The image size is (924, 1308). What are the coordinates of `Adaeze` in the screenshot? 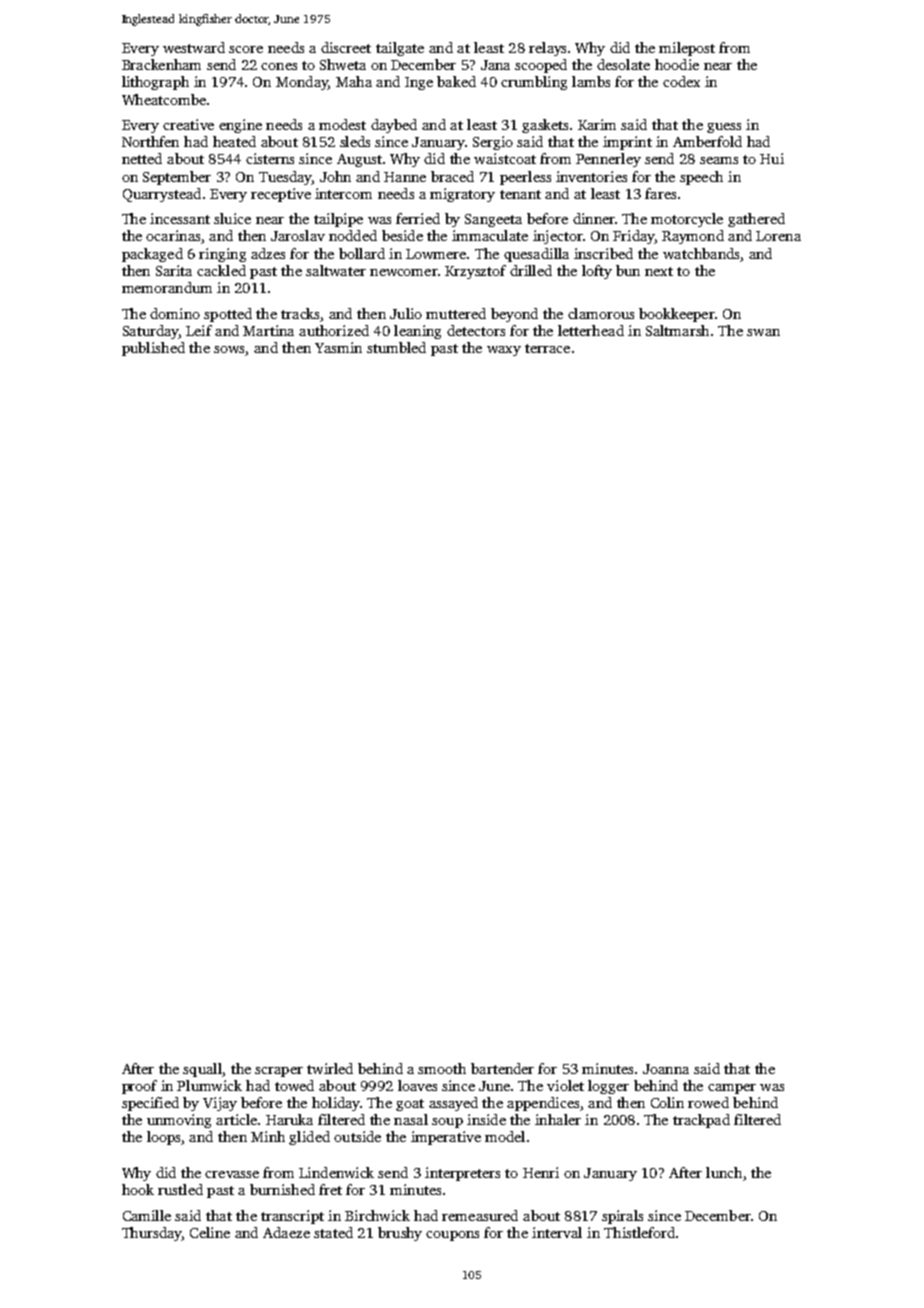 It's located at (286, 1232).
